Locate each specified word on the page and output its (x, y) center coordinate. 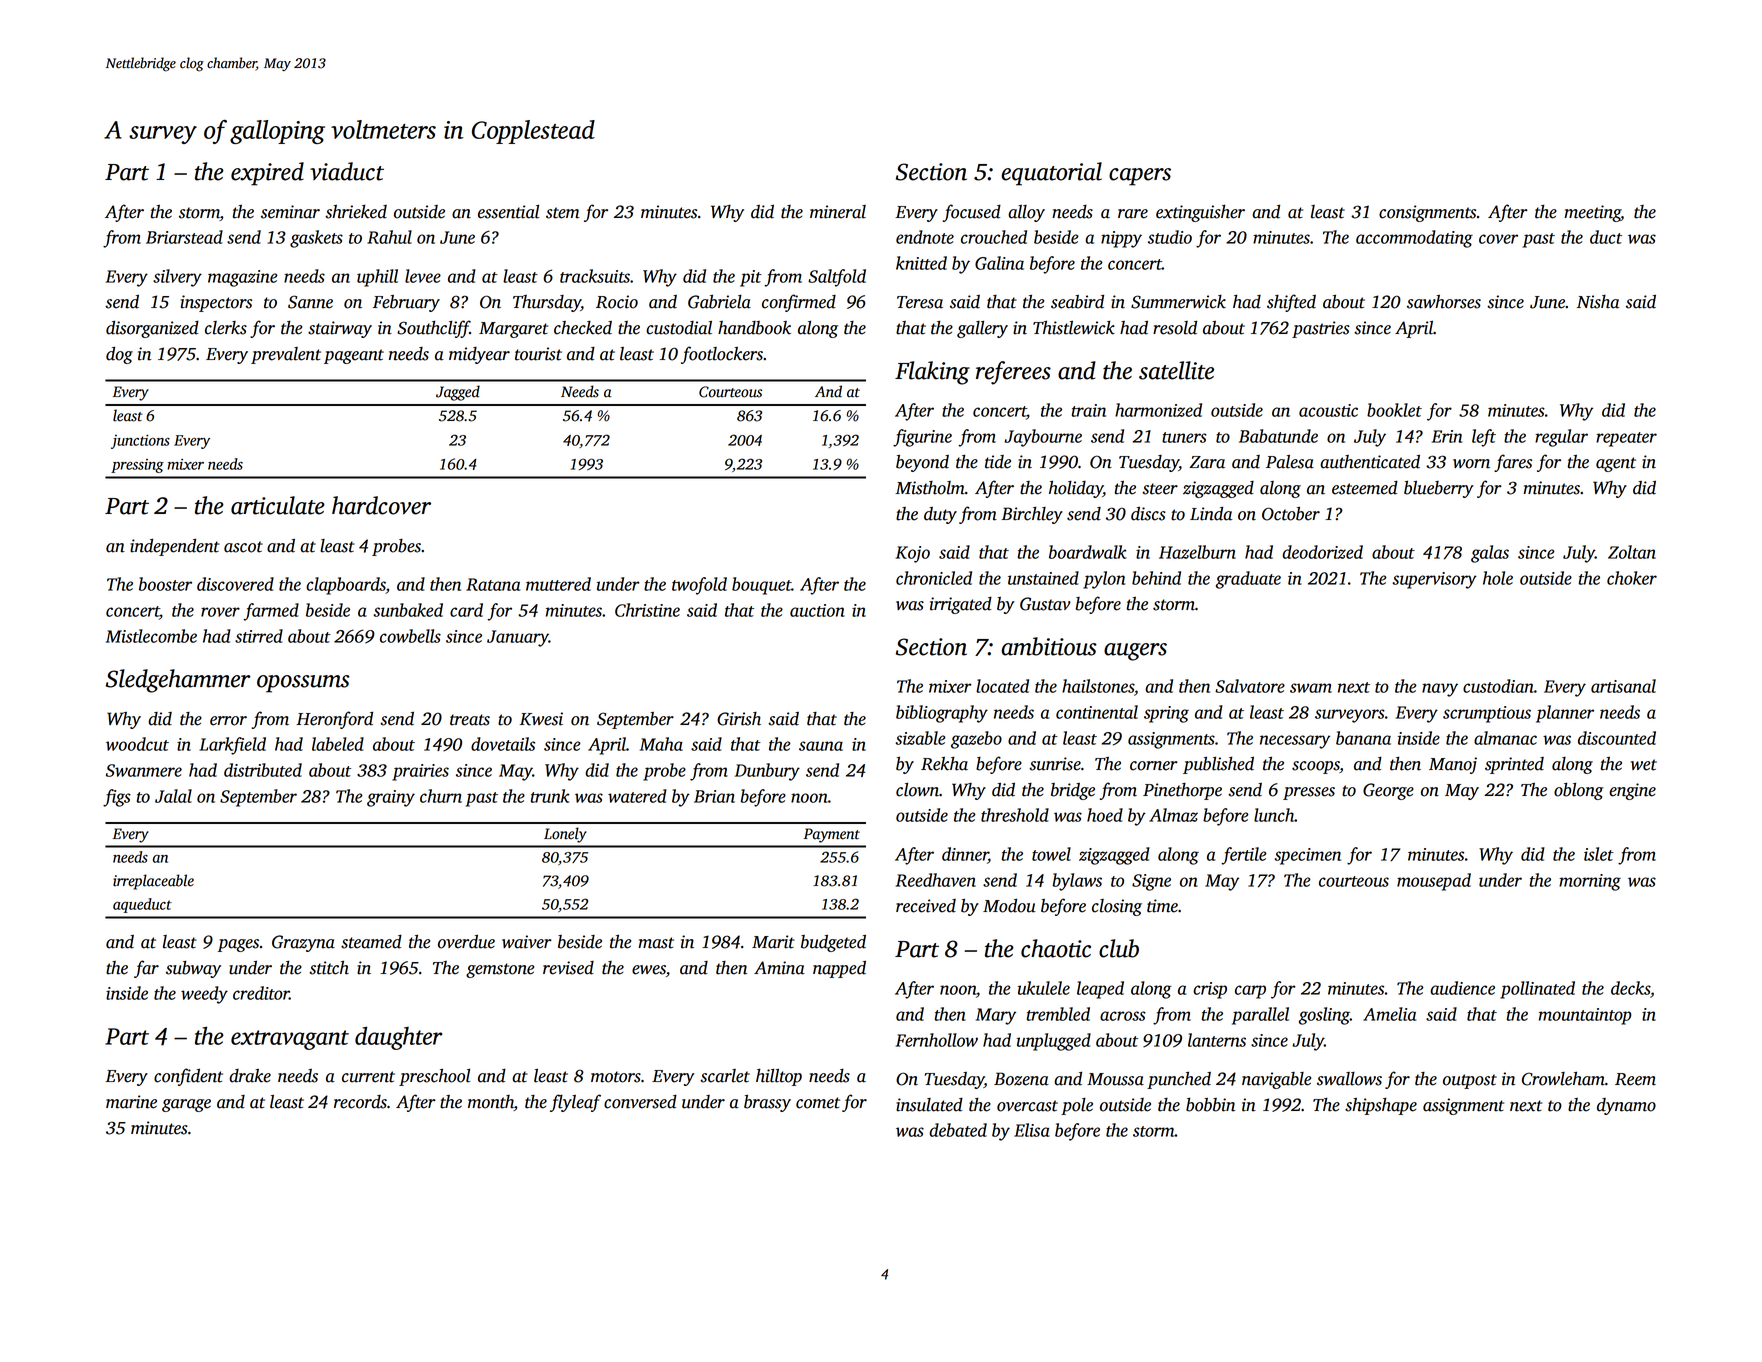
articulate (278, 505)
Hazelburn (1197, 552)
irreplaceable (153, 882)
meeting (1592, 213)
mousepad (1434, 882)
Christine (647, 610)
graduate (1248, 580)
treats (470, 720)
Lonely (565, 835)
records (360, 1102)
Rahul (389, 237)
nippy (1121, 239)
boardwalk (1087, 552)
